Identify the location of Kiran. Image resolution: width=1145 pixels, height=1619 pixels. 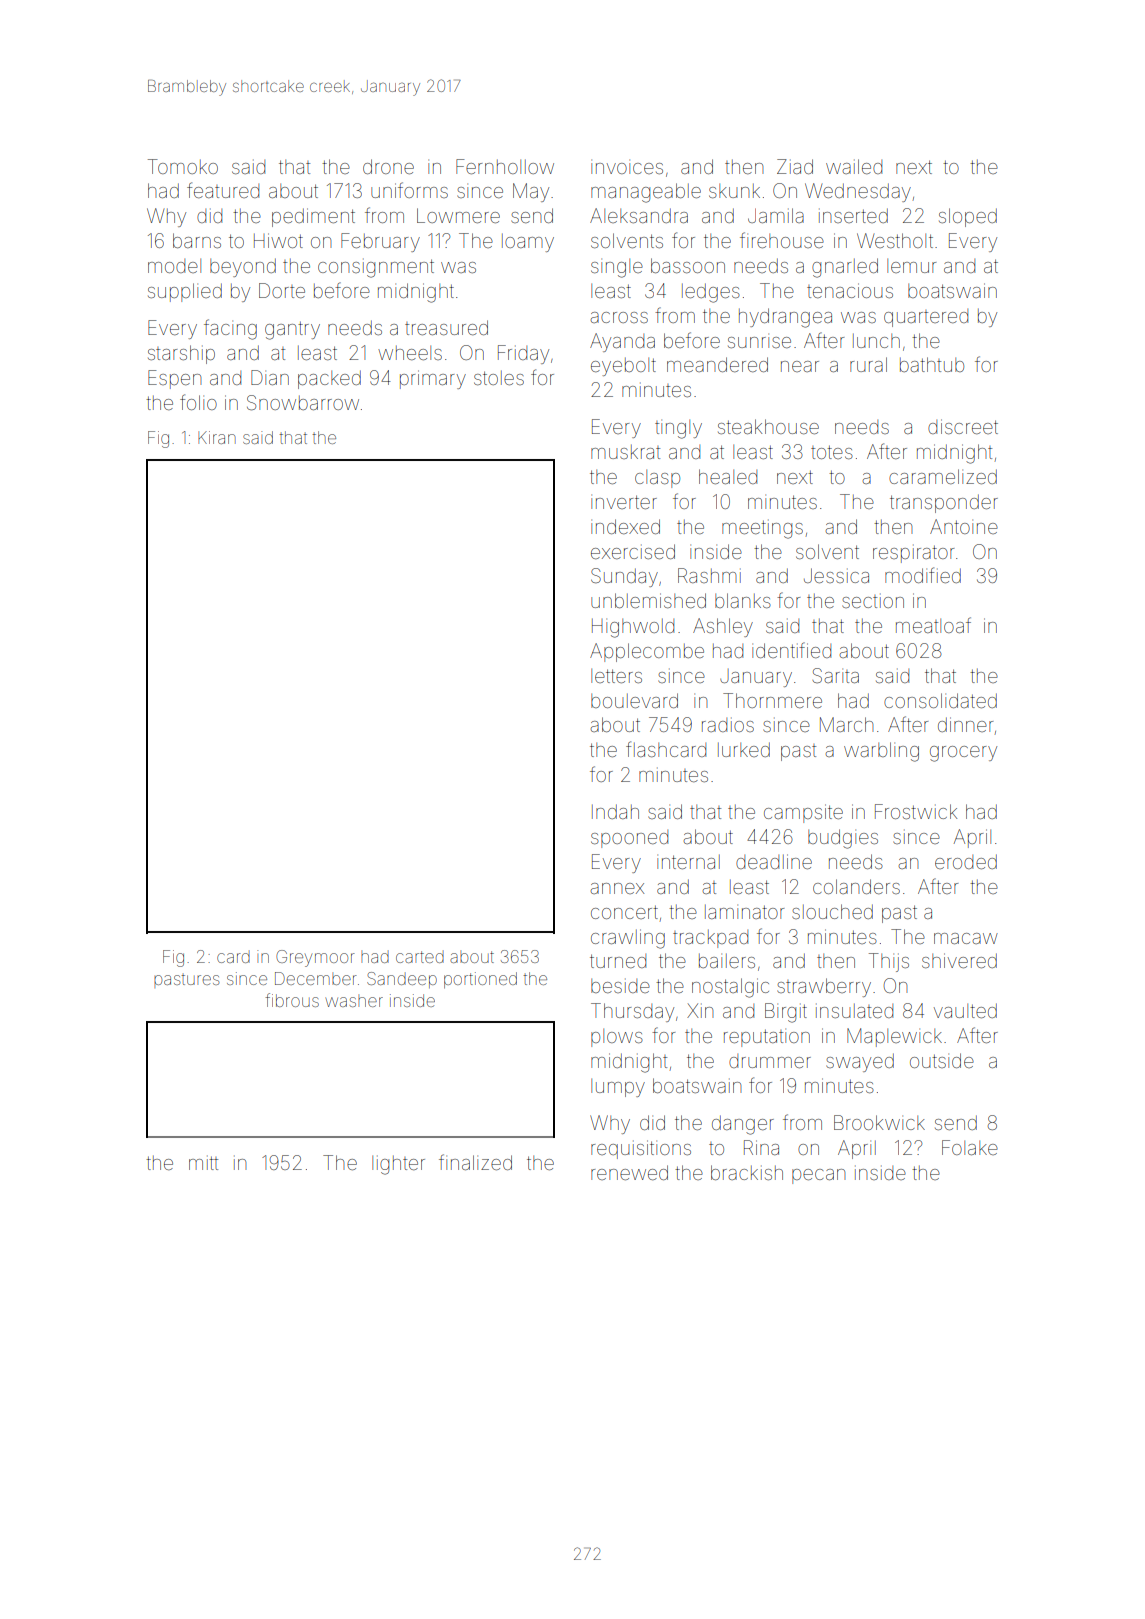
(217, 437).
